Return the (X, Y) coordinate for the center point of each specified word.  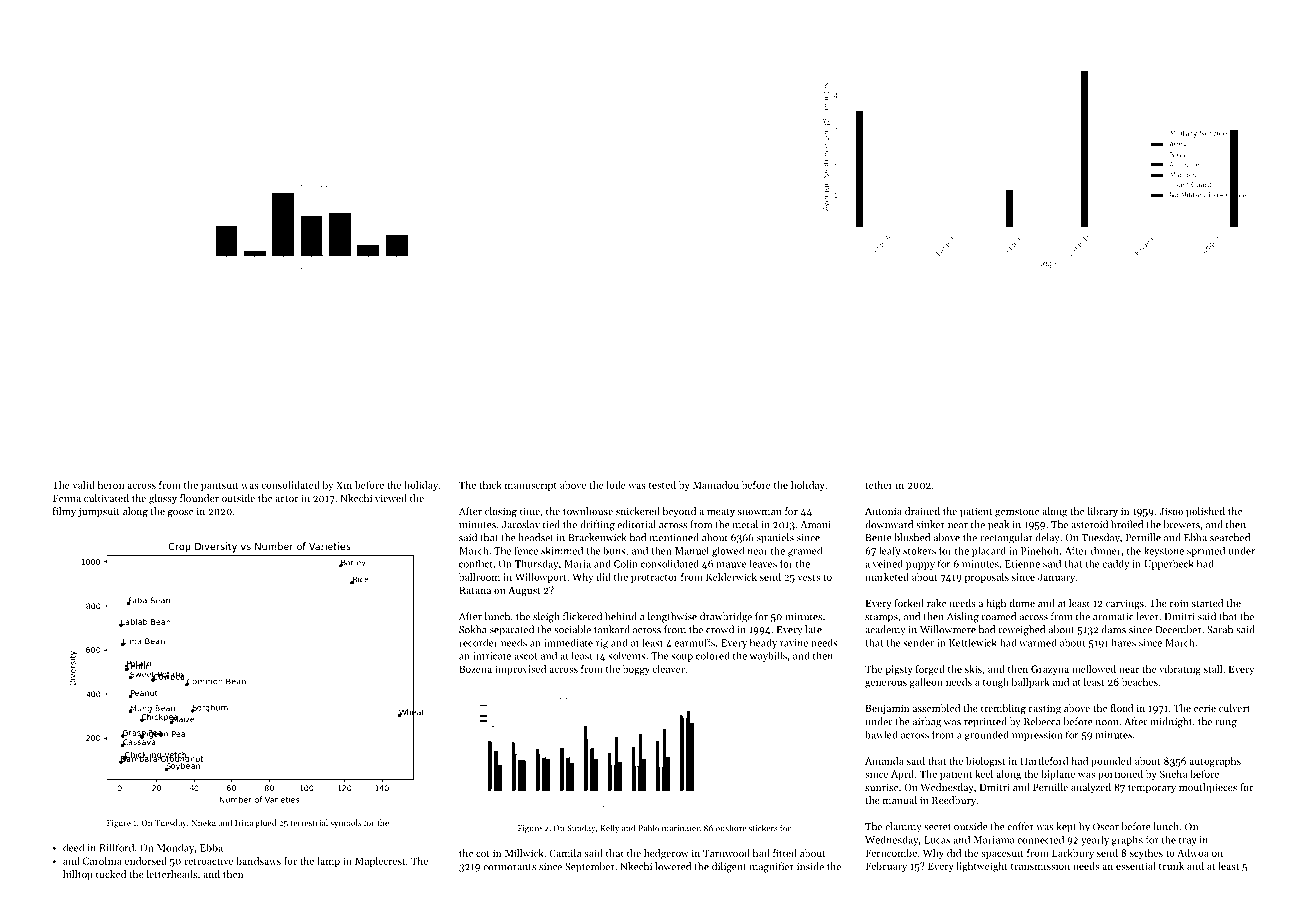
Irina (244, 823)
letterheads (171, 874)
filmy (64, 512)
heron (111, 485)
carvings (1125, 604)
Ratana (475, 590)
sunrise (881, 787)
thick (490, 485)
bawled (881, 734)
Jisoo (1171, 511)
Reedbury (954, 801)
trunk (1171, 866)
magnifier (772, 867)
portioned (1120, 775)
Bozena (475, 669)
